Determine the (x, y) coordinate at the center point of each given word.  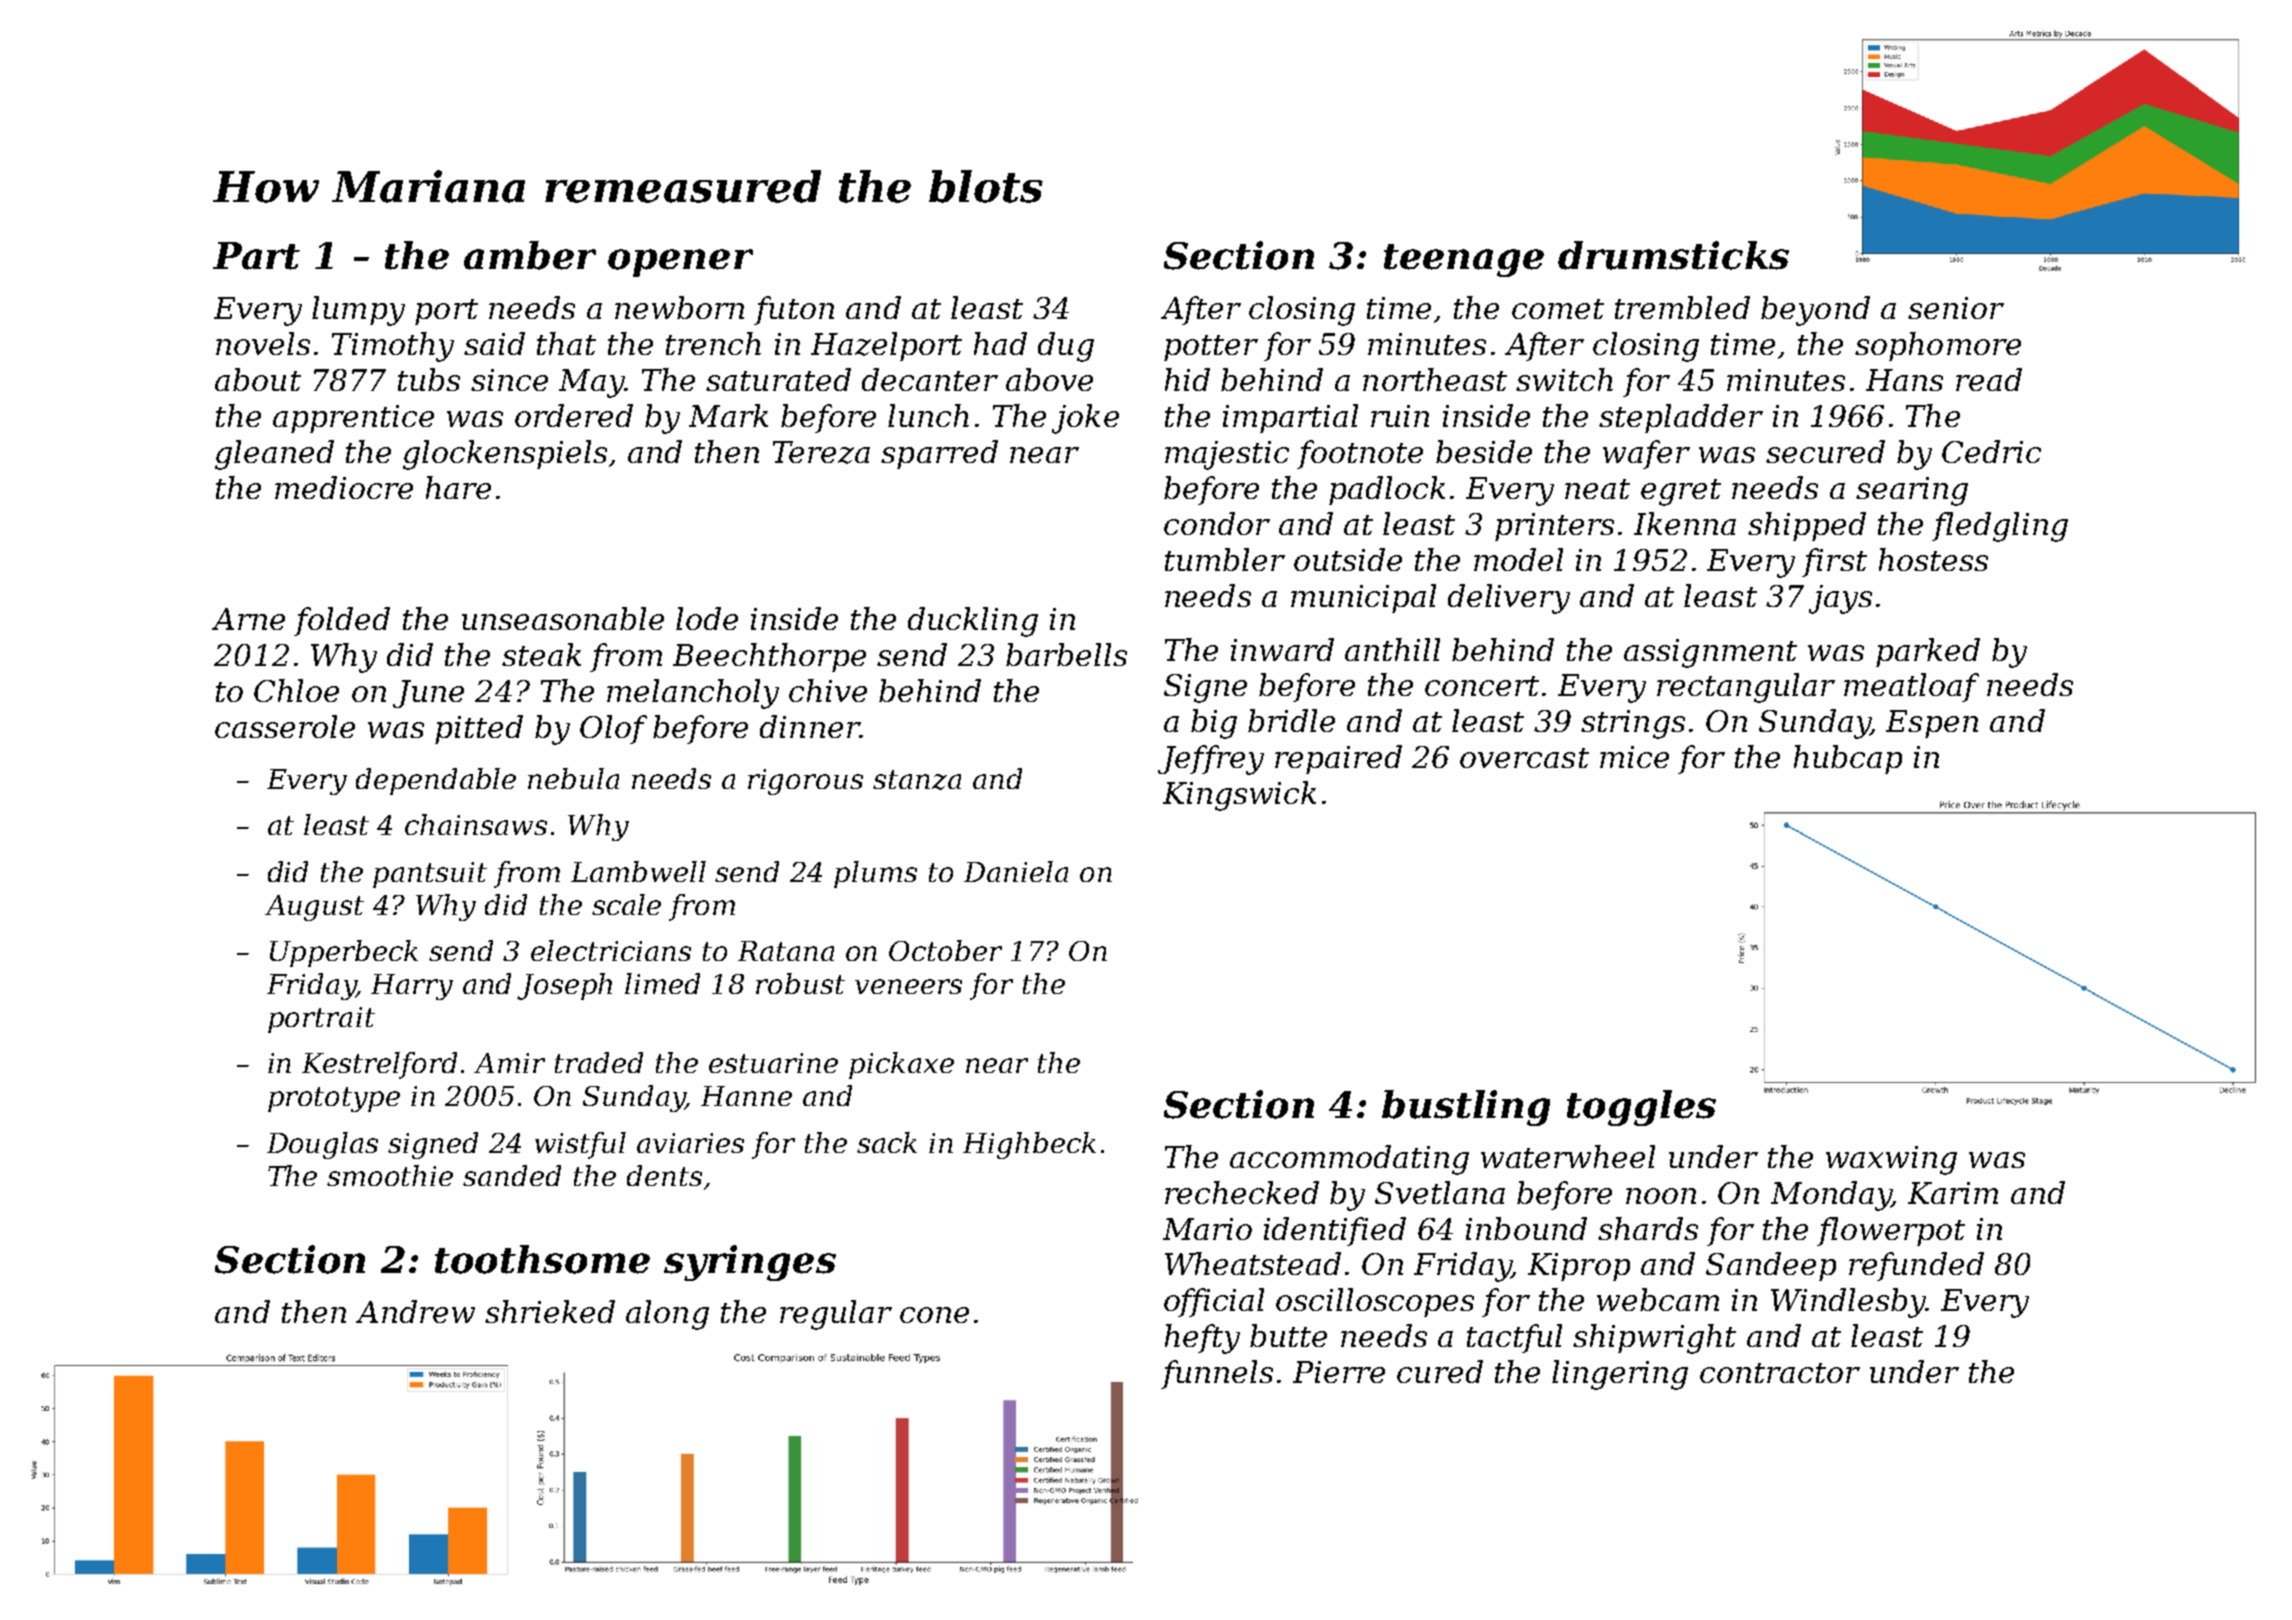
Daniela (1016, 871)
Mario (1207, 1229)
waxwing (1891, 1160)
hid (1187, 379)
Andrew (415, 1311)
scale (626, 904)
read (1989, 379)
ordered (574, 415)
